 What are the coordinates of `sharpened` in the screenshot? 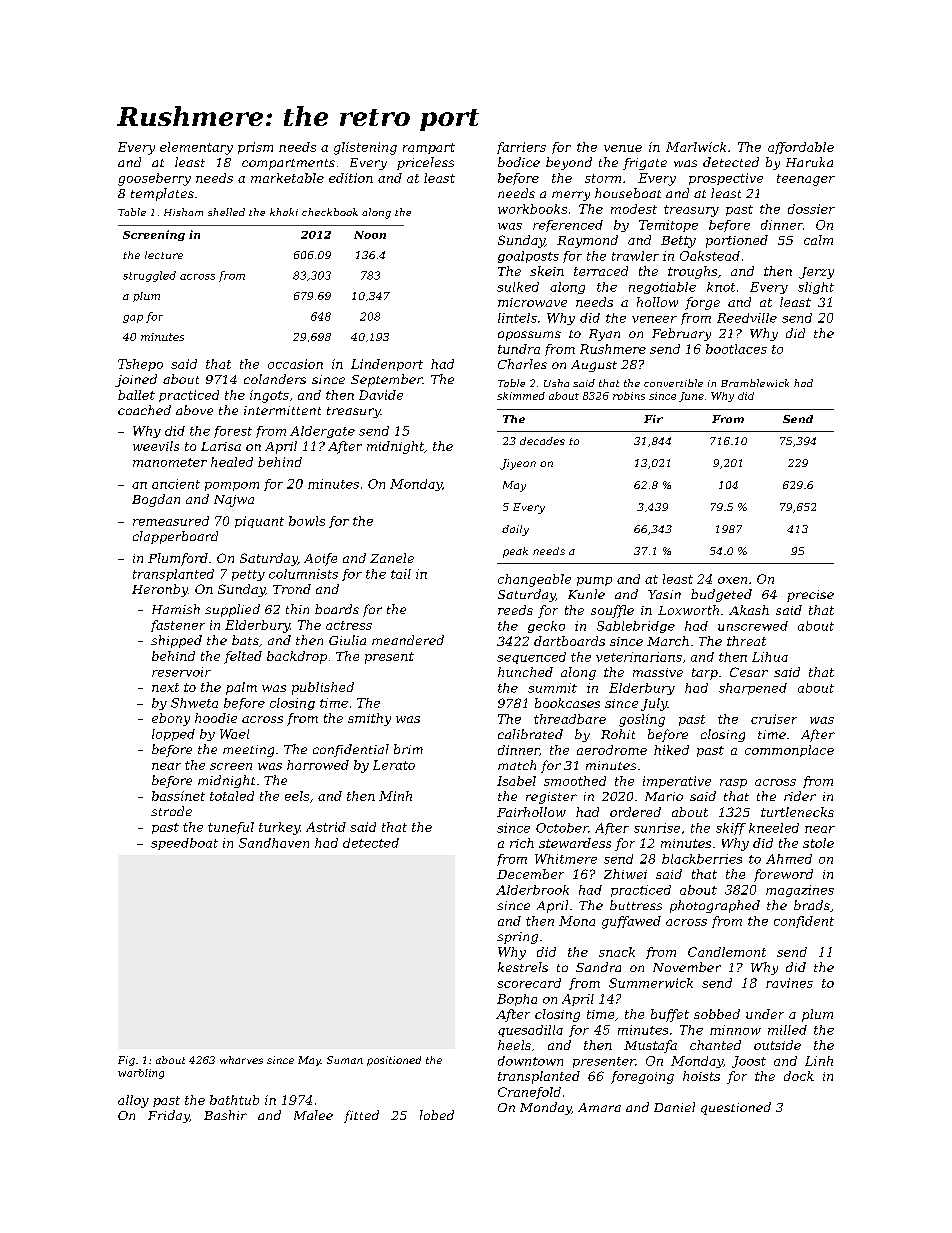 It's located at (753, 689).
